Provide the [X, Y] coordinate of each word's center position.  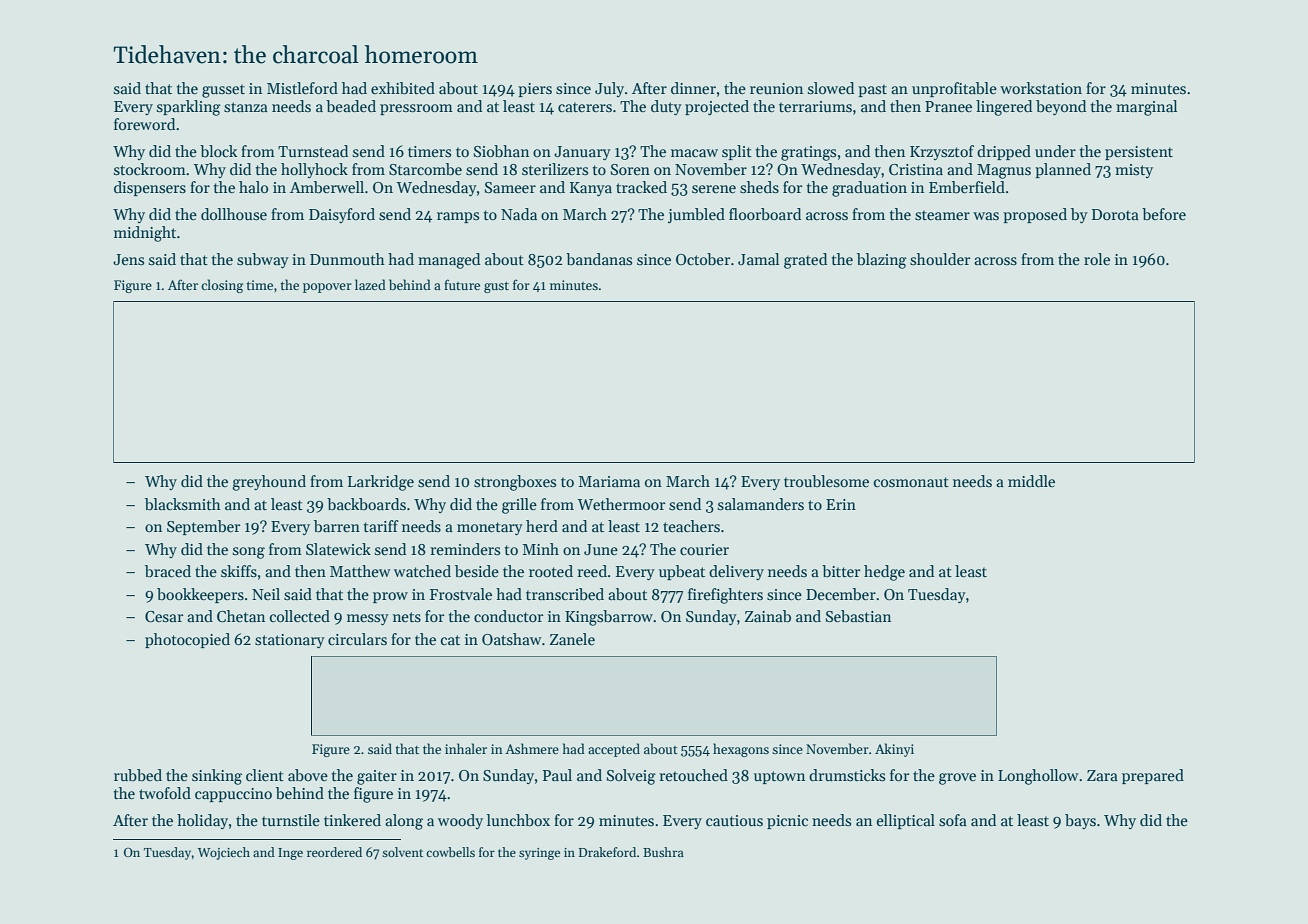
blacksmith [183, 504]
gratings [808, 153]
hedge [884, 573]
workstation [1041, 88]
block [218, 151]
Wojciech [224, 853]
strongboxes [515, 483]
